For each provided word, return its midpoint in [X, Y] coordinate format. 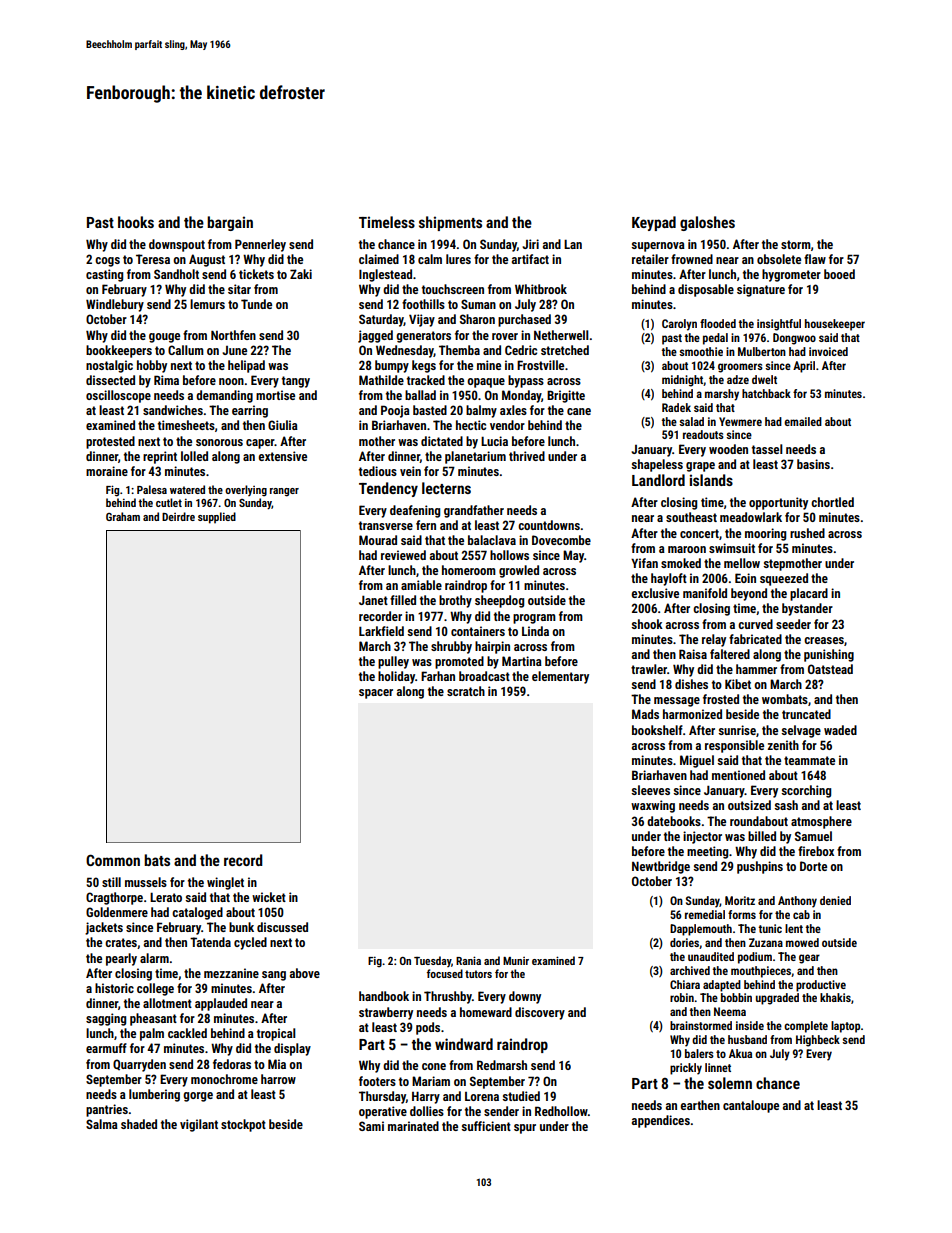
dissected [110, 380]
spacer [376, 694]
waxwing [653, 806]
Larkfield [381, 631]
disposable [706, 290]
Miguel [697, 761]
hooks [136, 222]
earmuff [106, 1048]
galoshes [707, 223]
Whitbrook [541, 289]
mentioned [738, 775]
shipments [450, 223]
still [111, 882]
